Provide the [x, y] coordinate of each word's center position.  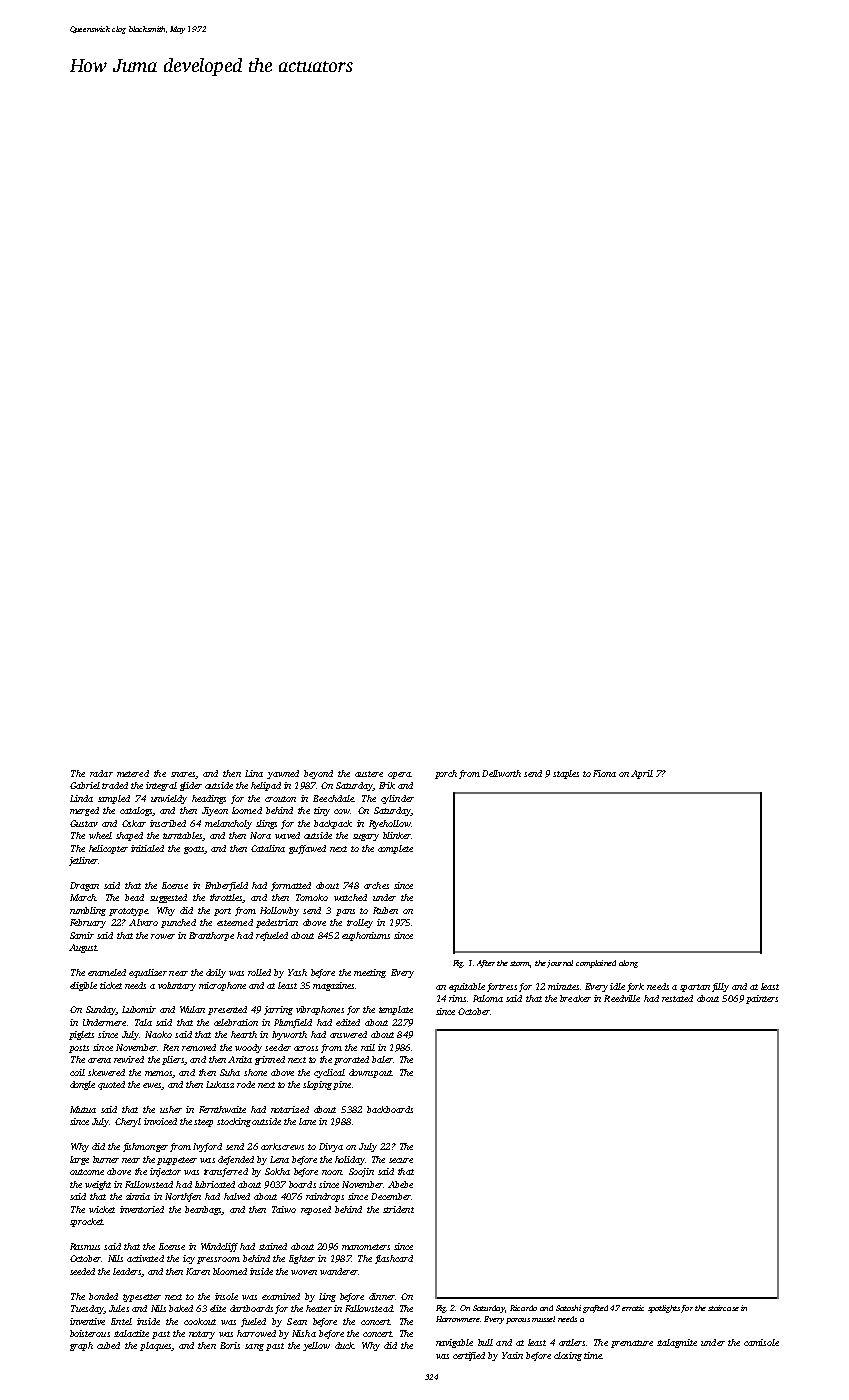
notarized [290, 1109]
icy [189, 1259]
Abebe [400, 1184]
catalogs [136, 811]
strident [398, 1209]
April [642, 774]
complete [395, 849]
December [391, 1196]
